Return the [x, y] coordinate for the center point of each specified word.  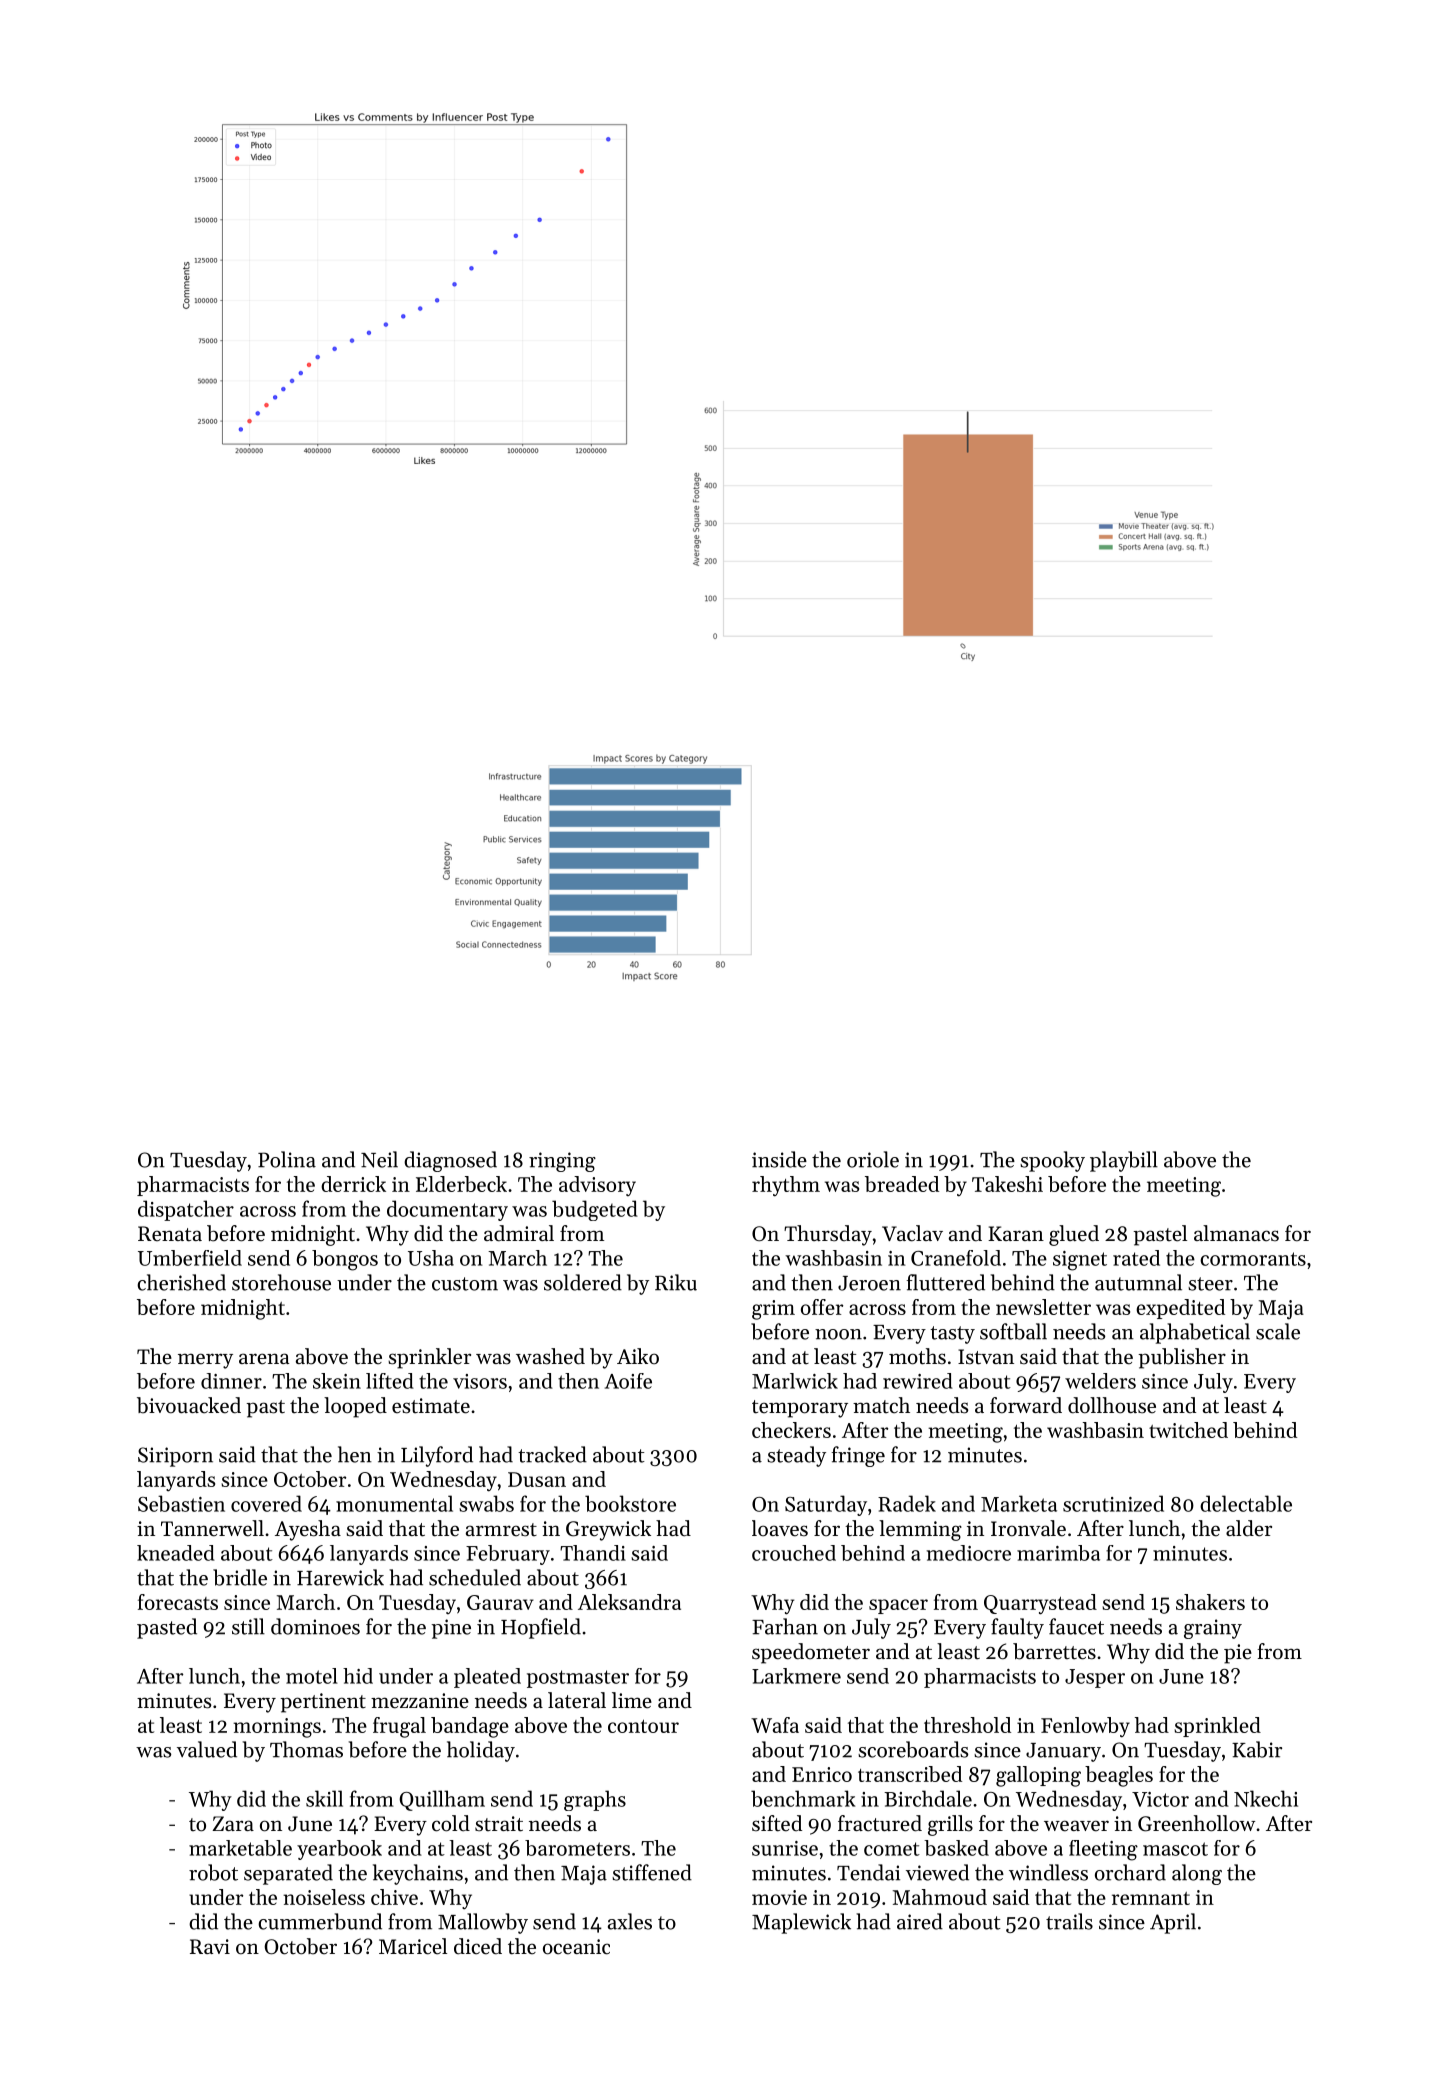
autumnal [1138, 1282]
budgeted [595, 1210]
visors [480, 1381]
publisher [1182, 1358]
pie [1238, 1654]
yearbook [339, 1850]
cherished [181, 1282]
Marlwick [795, 1381]
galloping [1038, 1776]
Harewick [340, 1577]
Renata [170, 1234]
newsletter [1043, 1307]
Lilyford [437, 1456]
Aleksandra [629, 1602]
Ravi [210, 1946]
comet [892, 1849]
